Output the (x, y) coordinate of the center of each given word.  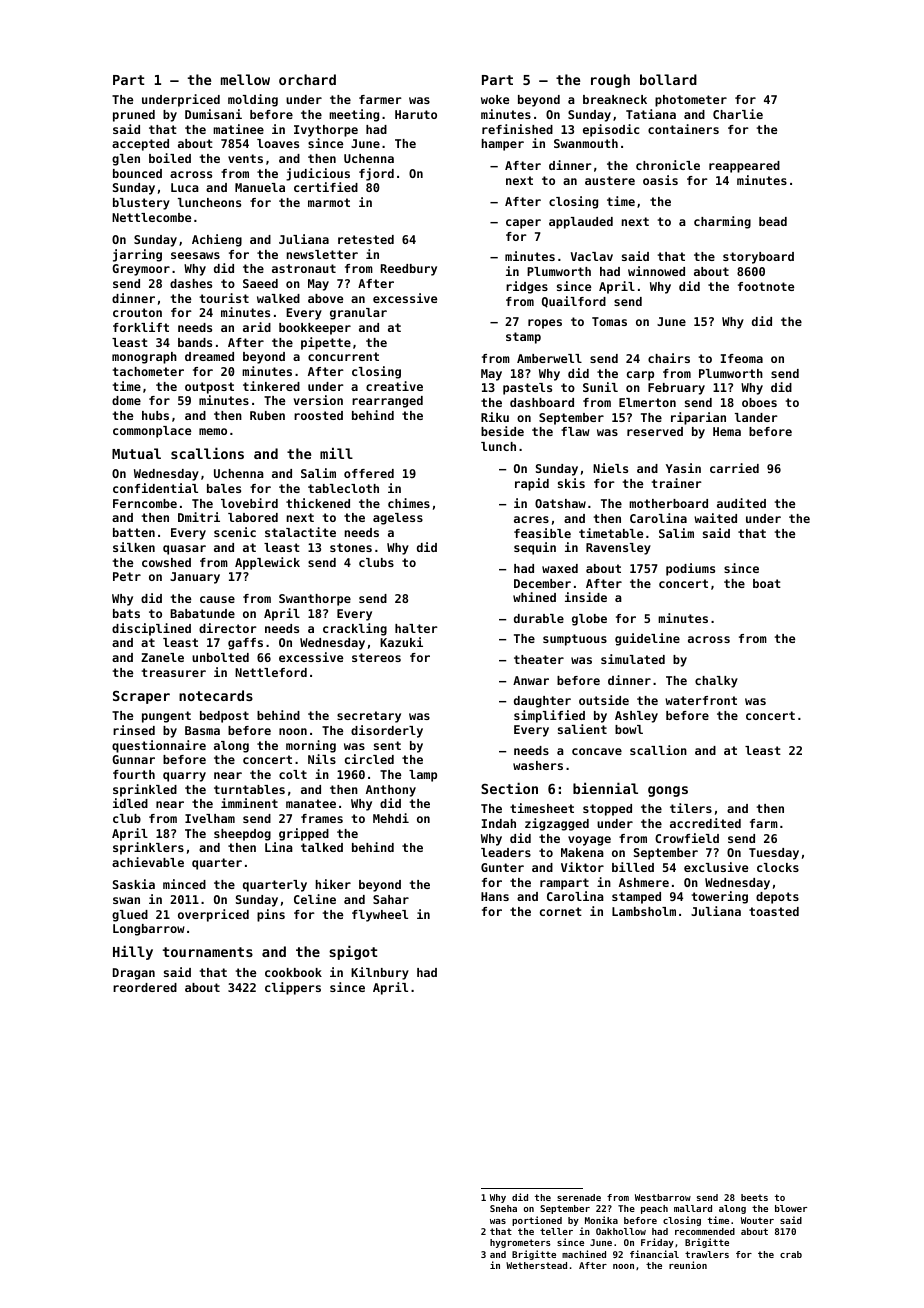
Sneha (503, 1208)
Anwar (531, 680)
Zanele (162, 657)
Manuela (260, 187)
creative (394, 386)
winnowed (656, 271)
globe (589, 620)
